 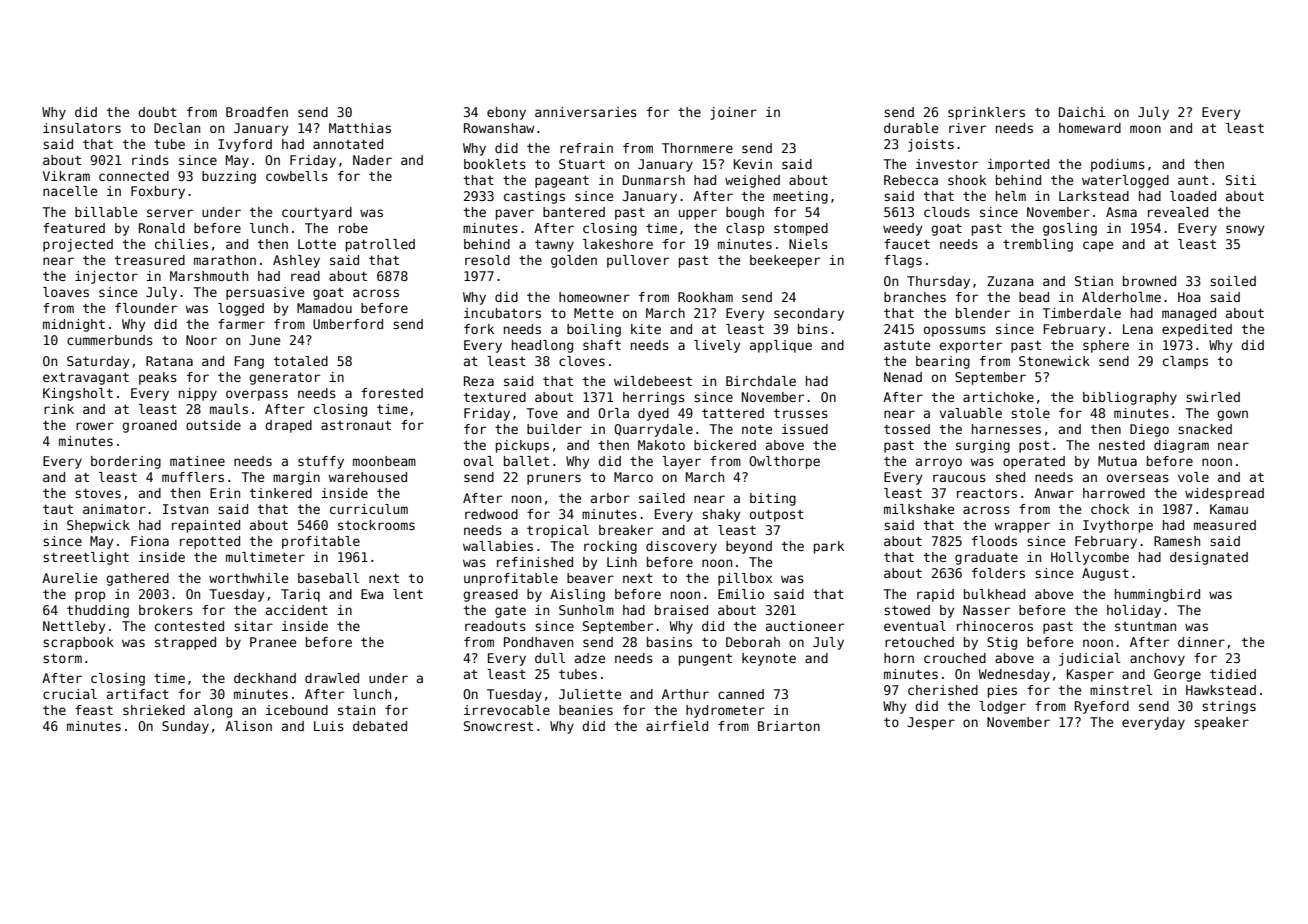 I want to click on Siti, so click(x=1241, y=180).
